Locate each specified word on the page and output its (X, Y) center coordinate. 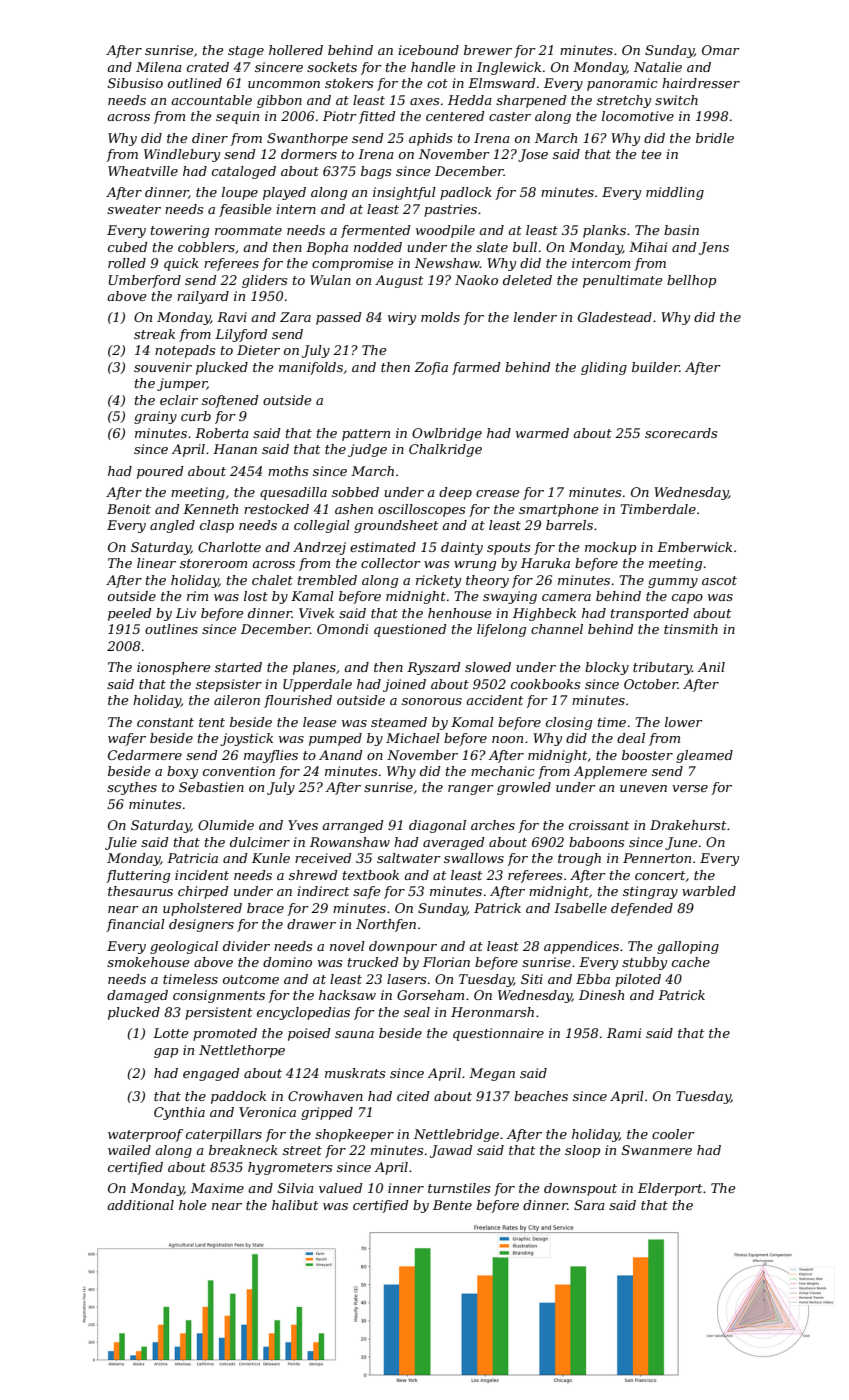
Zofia (431, 368)
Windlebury (182, 155)
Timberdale (658, 509)
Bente (452, 1205)
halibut (295, 1205)
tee (652, 154)
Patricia (192, 858)
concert (660, 875)
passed (338, 318)
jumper (182, 384)
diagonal (437, 826)
